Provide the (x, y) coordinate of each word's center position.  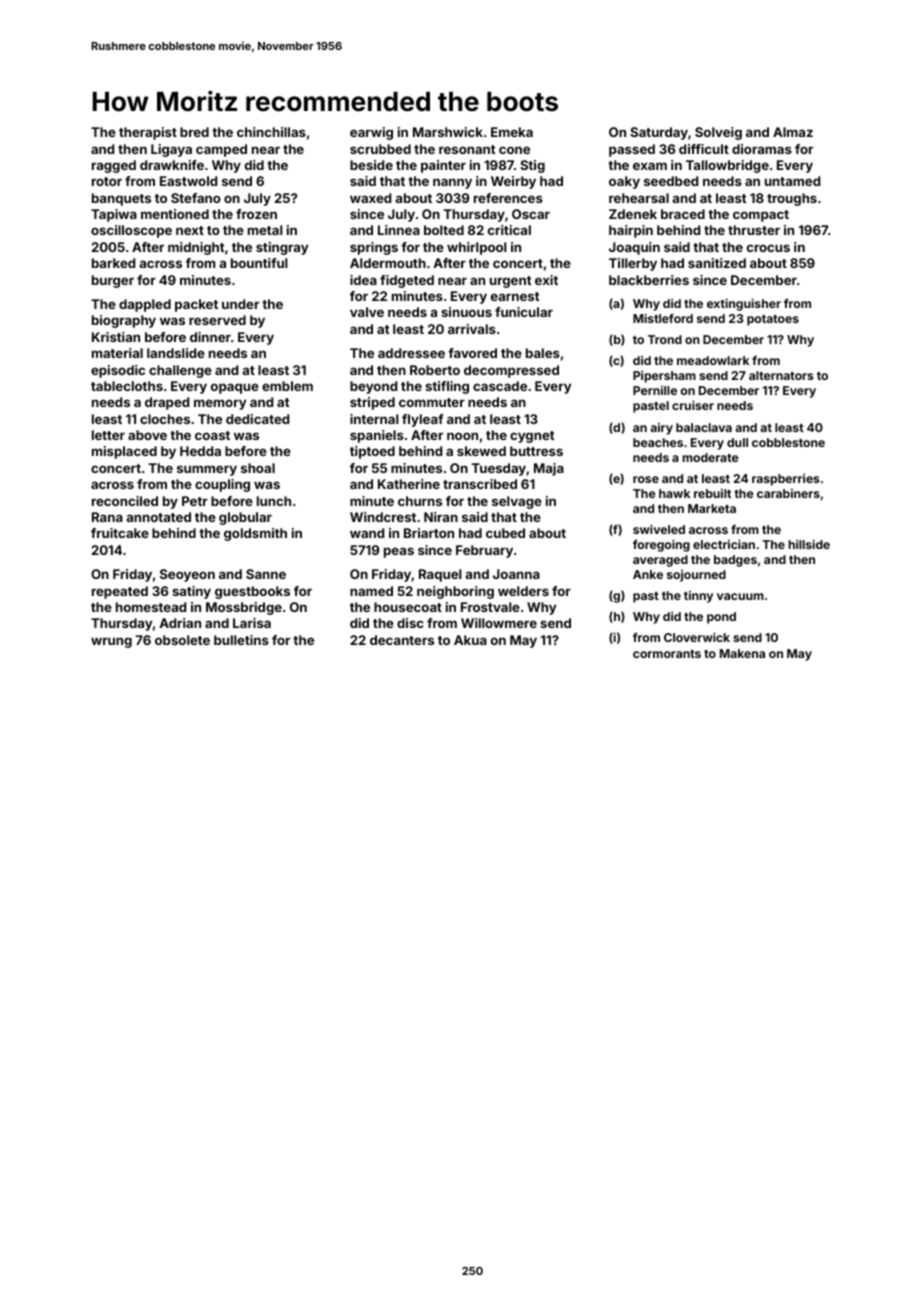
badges (735, 561)
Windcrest (383, 517)
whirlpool (477, 248)
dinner (210, 337)
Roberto (435, 370)
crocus (768, 248)
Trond (665, 339)
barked (113, 263)
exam (650, 166)
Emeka (512, 132)
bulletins (241, 640)
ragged (114, 166)
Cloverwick (697, 637)
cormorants (667, 654)
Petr (195, 501)
